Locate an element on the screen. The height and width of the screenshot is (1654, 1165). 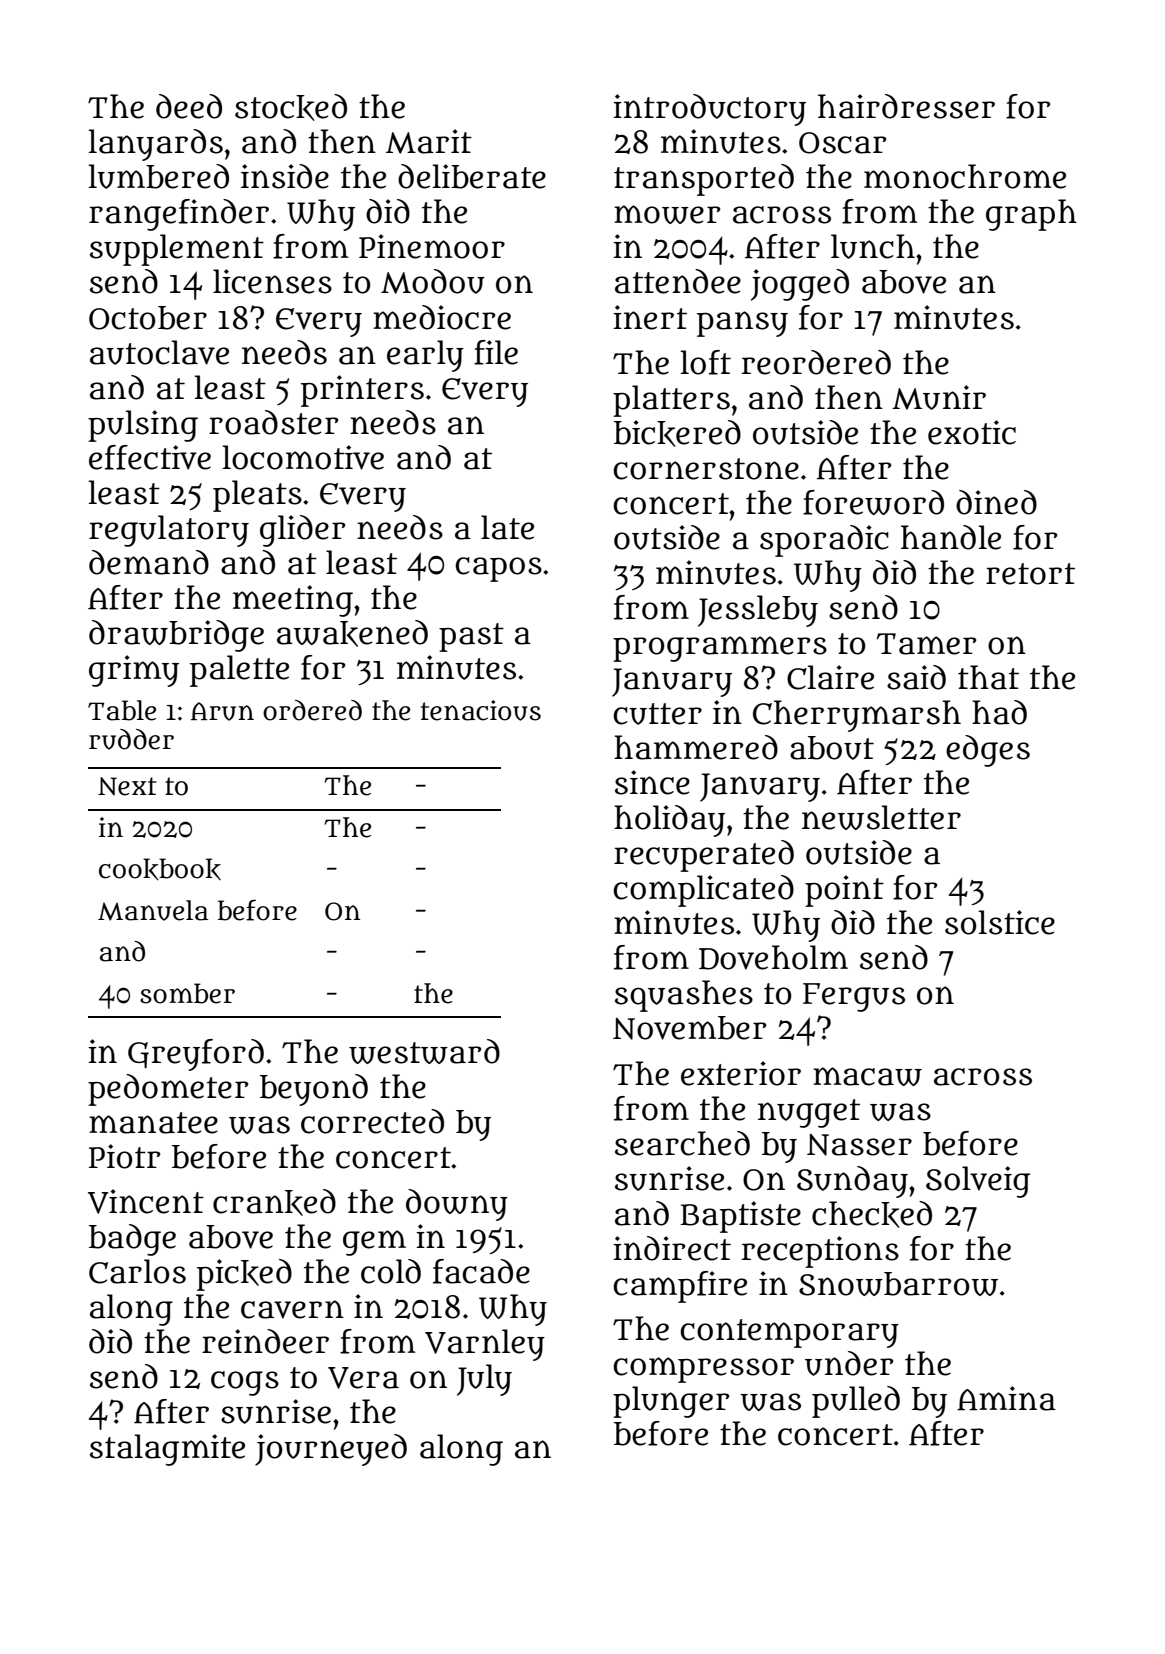
journeyed is located at coordinates (331, 1450).
